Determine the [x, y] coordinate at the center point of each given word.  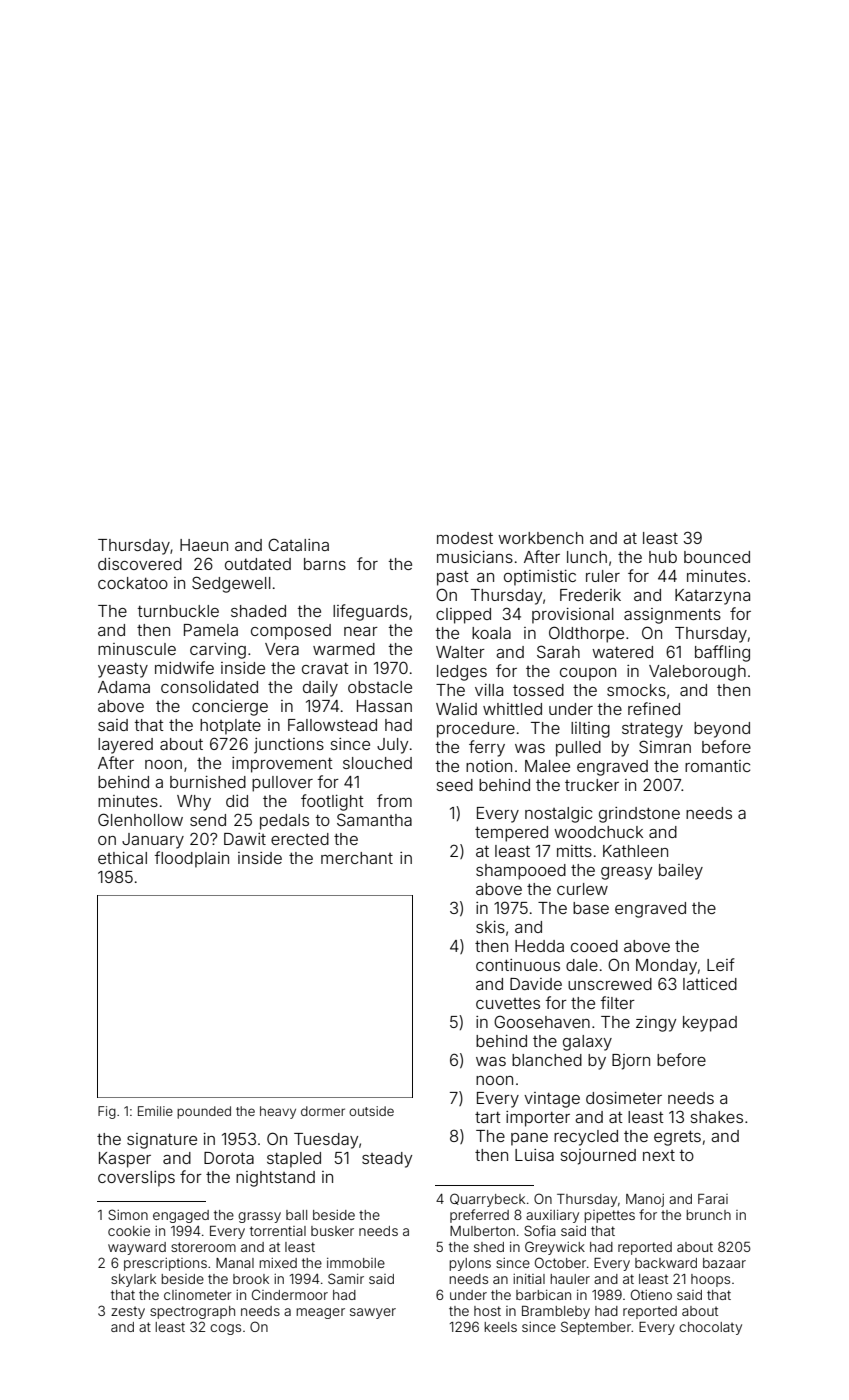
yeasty [123, 670]
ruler [603, 576]
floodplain [192, 859]
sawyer [373, 1313]
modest [465, 538]
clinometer [198, 1295]
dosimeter [624, 1098]
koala [491, 633]
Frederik [590, 595]
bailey [681, 872]
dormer [323, 1111]
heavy [278, 1112]
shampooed [521, 872]
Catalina [298, 544]
